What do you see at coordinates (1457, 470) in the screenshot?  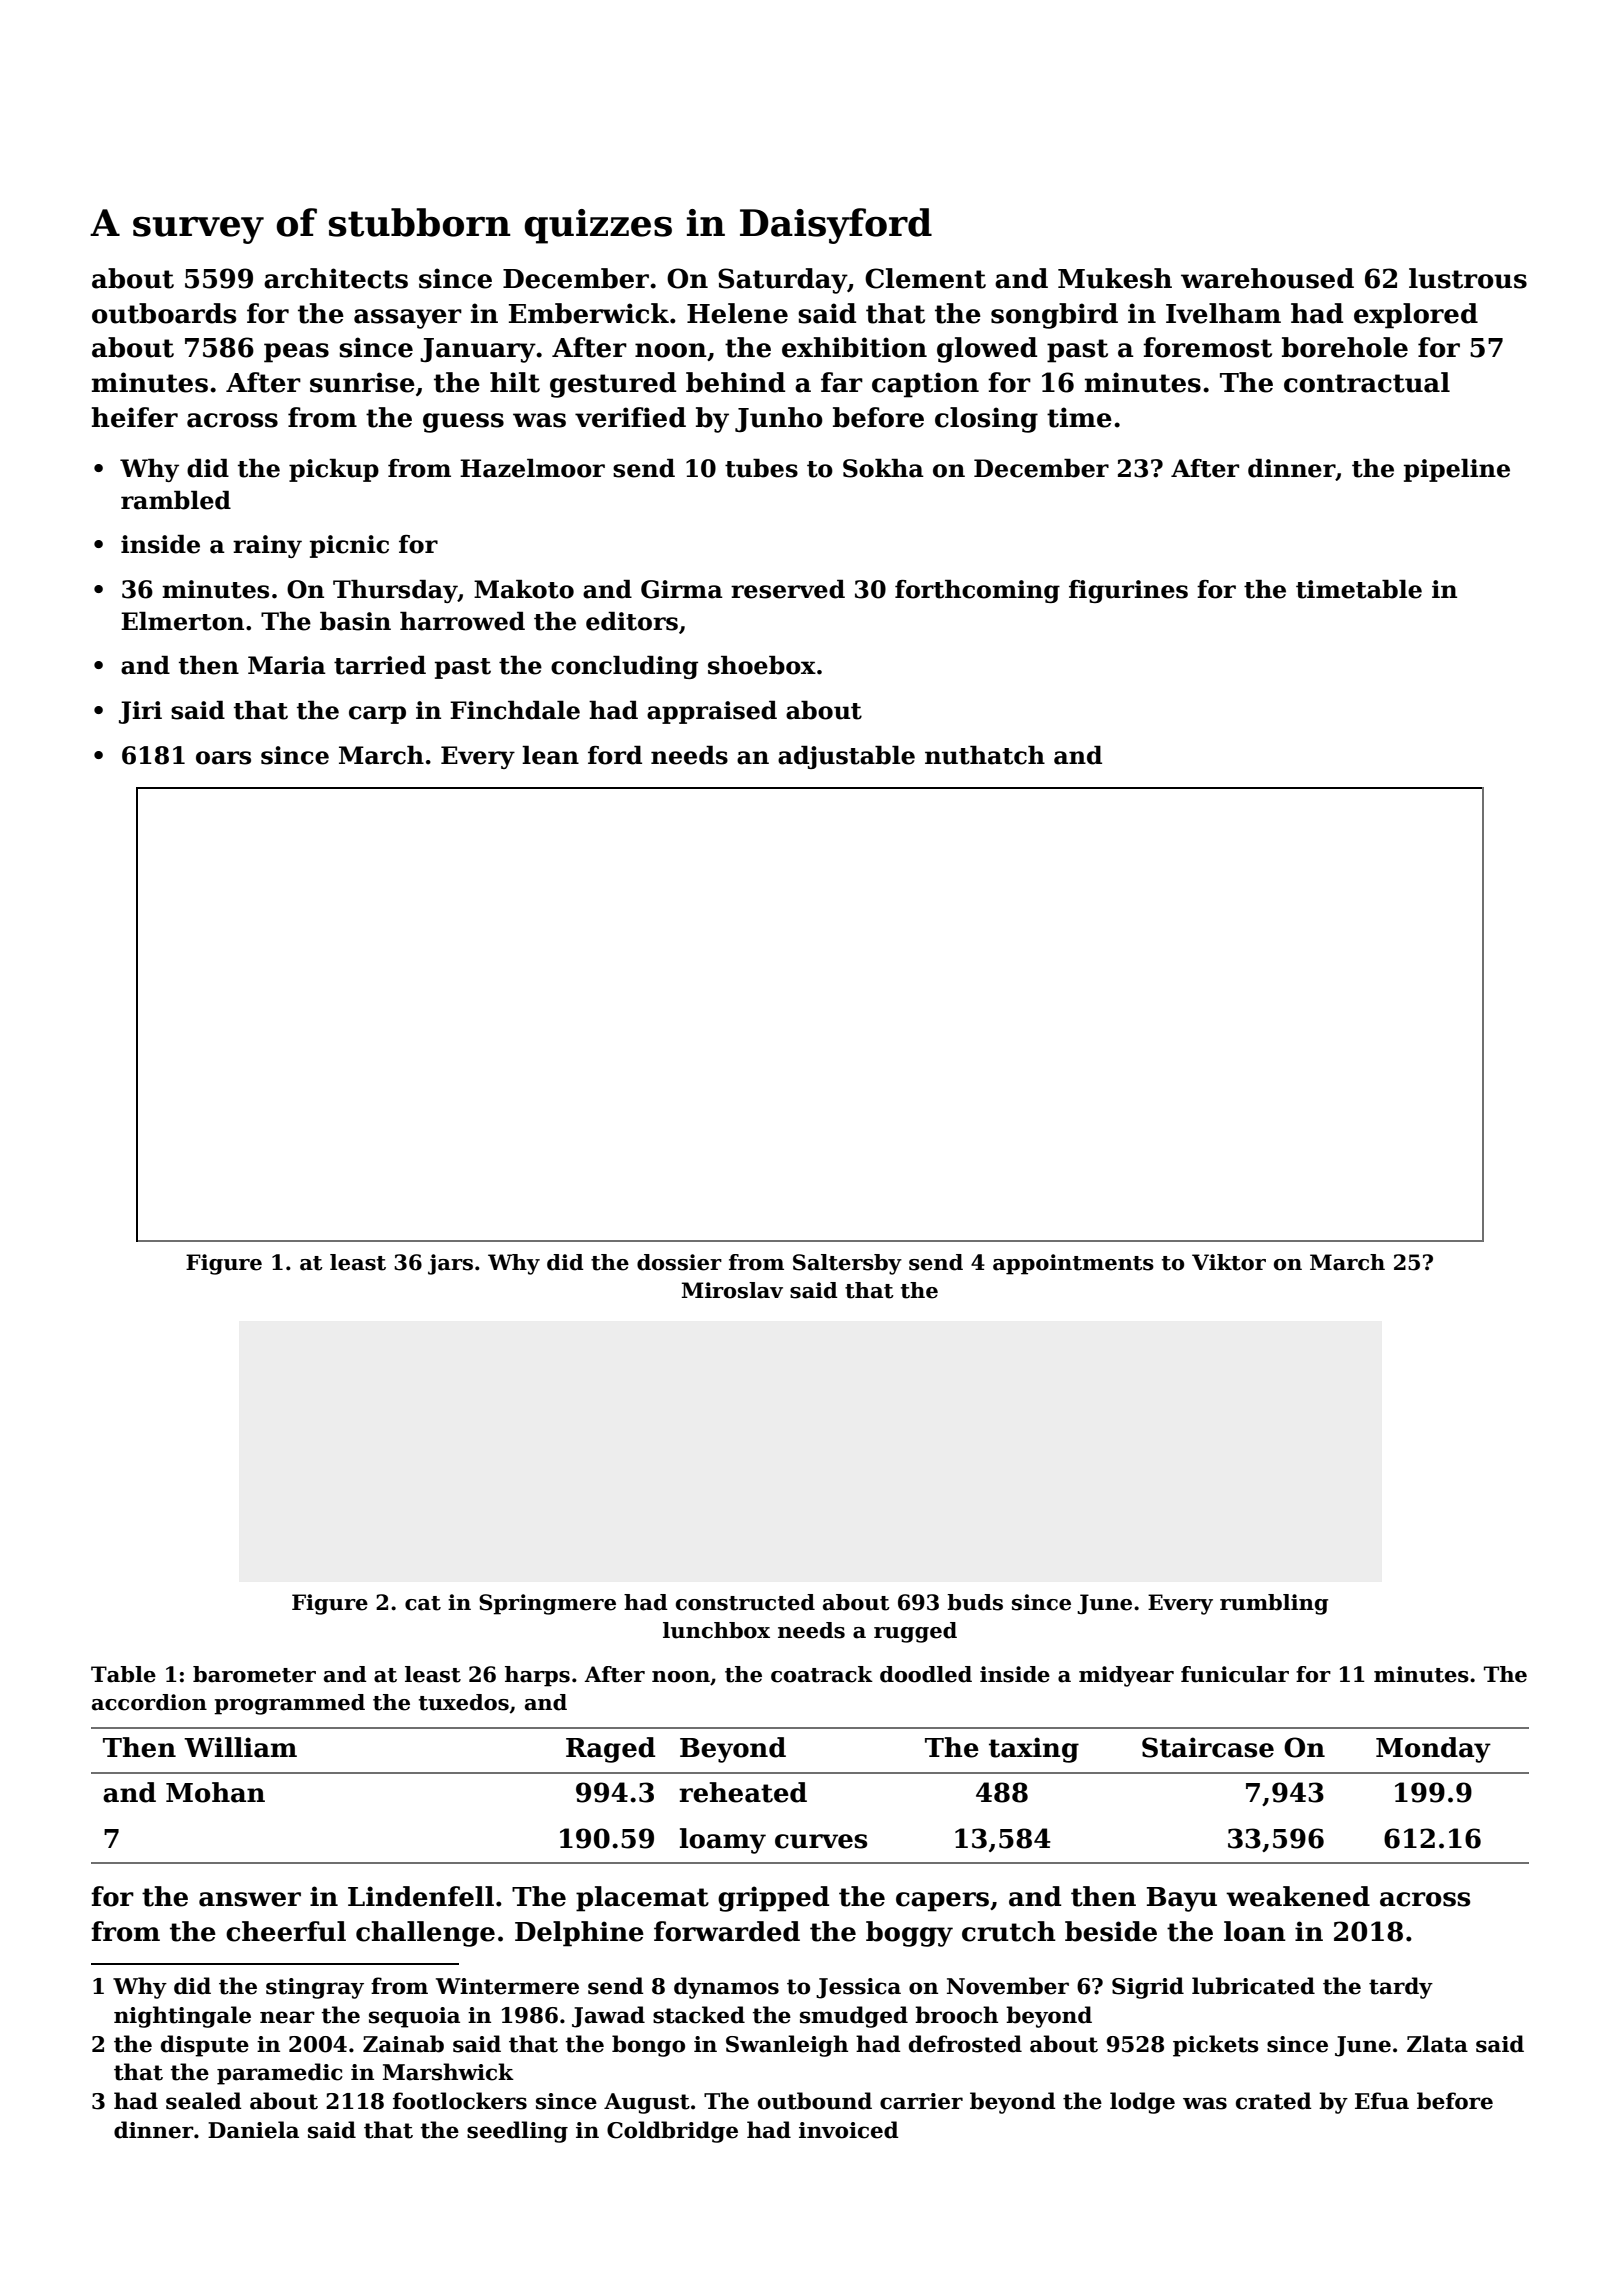 I see `pipeline` at bounding box center [1457, 470].
